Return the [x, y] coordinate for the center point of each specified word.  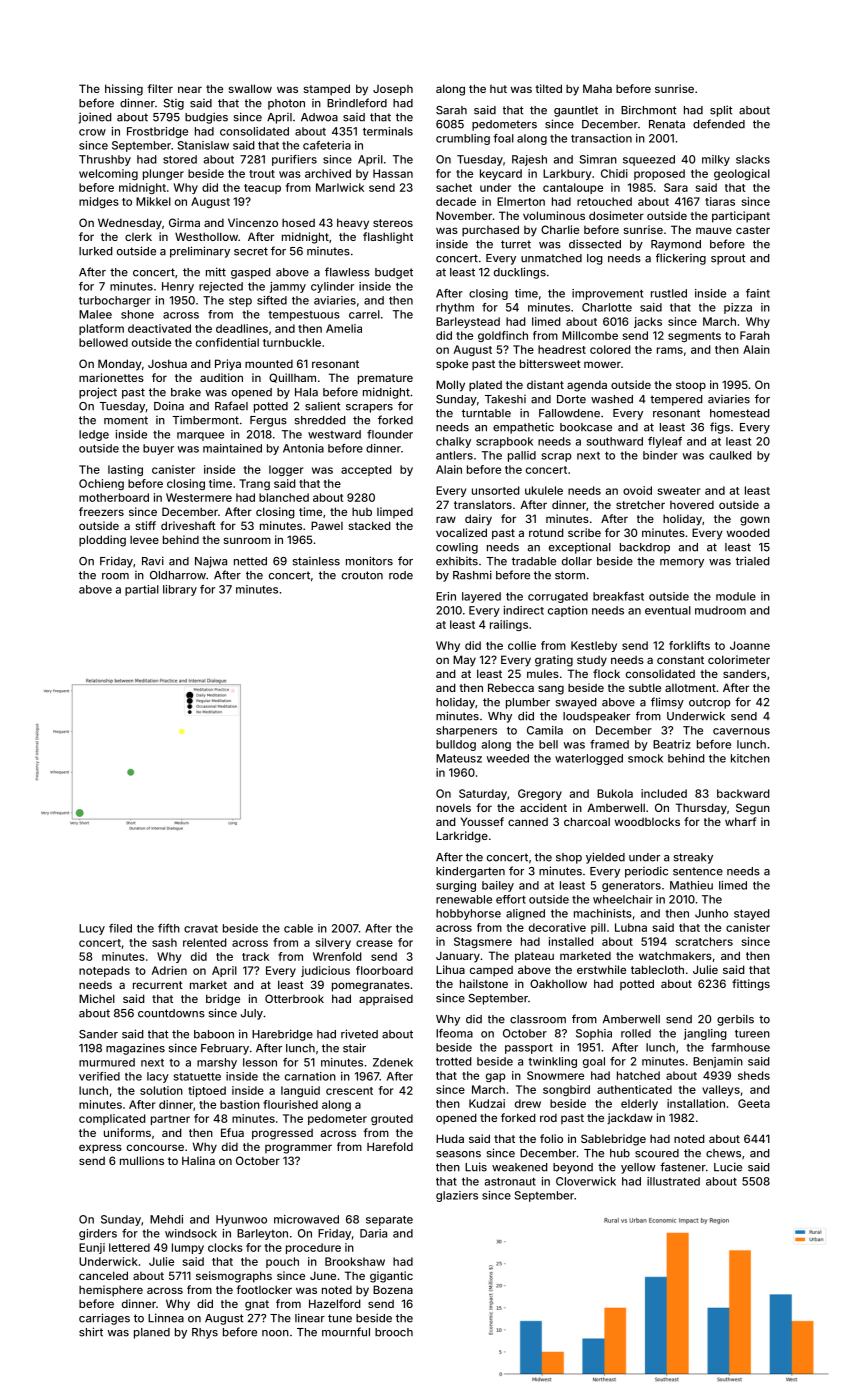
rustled [669, 293]
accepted [366, 470]
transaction [601, 138]
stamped [326, 90]
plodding [102, 541]
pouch [282, 1262]
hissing [124, 90]
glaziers [457, 1196]
